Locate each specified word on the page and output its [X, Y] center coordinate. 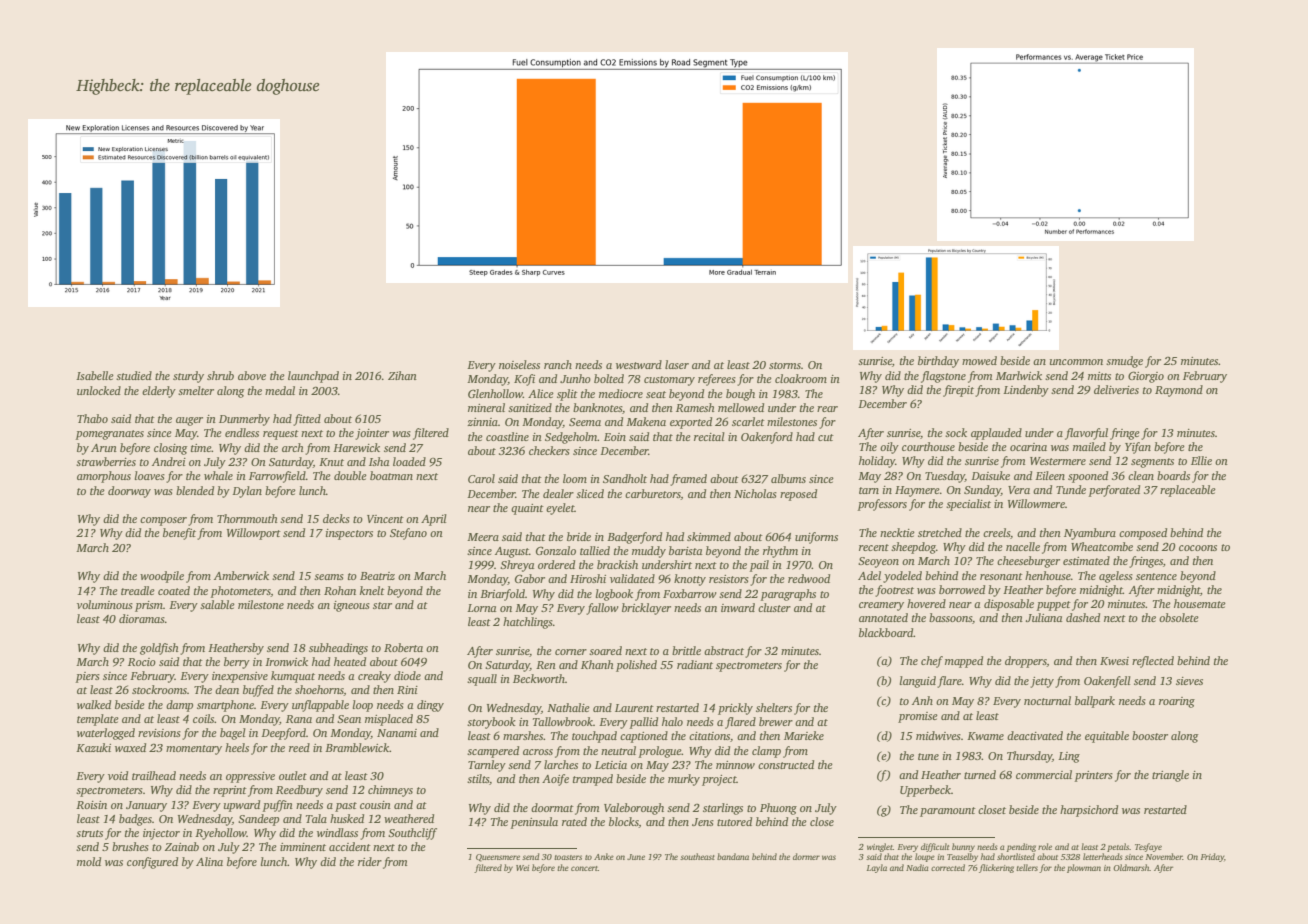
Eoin [615, 437]
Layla [877, 868]
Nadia [917, 867]
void [118, 775]
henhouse [1048, 575]
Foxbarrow [690, 593]
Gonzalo [556, 550]
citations [709, 736]
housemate [1200, 603]
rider [370, 861]
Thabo [92, 418]
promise [918, 717]
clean [1141, 475]
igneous [352, 606]
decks [336, 518]
